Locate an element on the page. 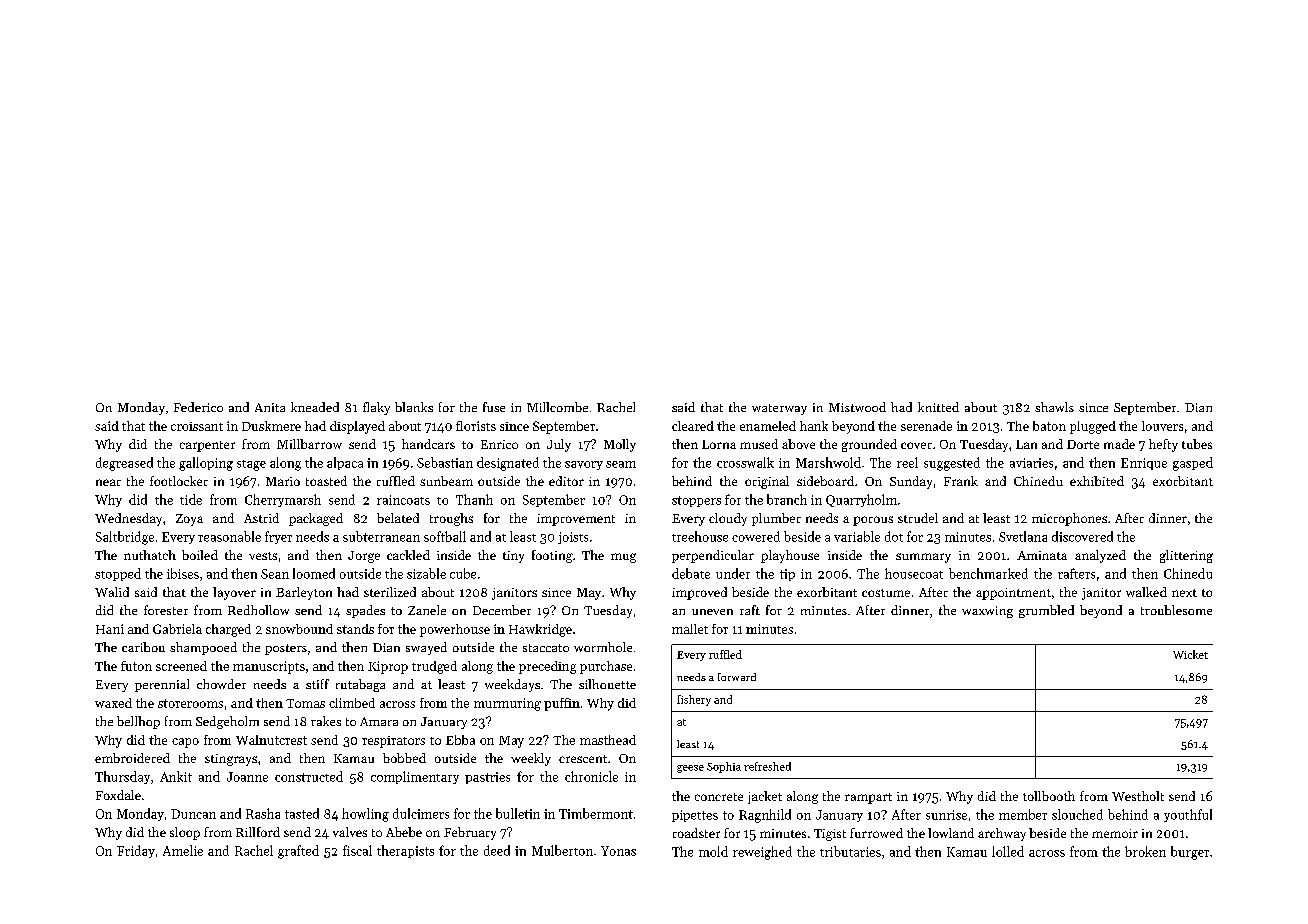 This image has height=924, width=1308. Westholt is located at coordinates (1138, 796).
